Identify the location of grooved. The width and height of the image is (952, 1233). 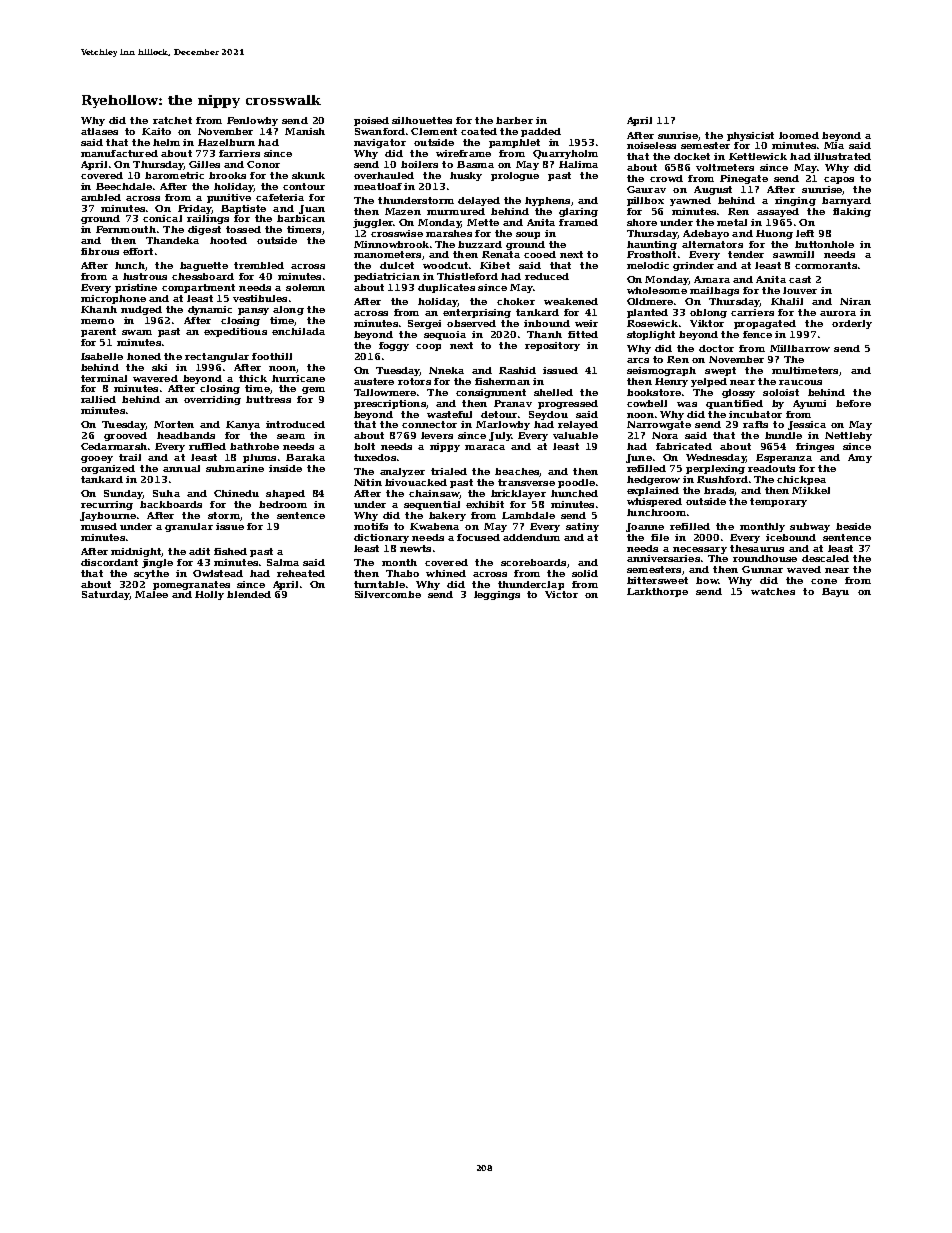
(125, 436).
